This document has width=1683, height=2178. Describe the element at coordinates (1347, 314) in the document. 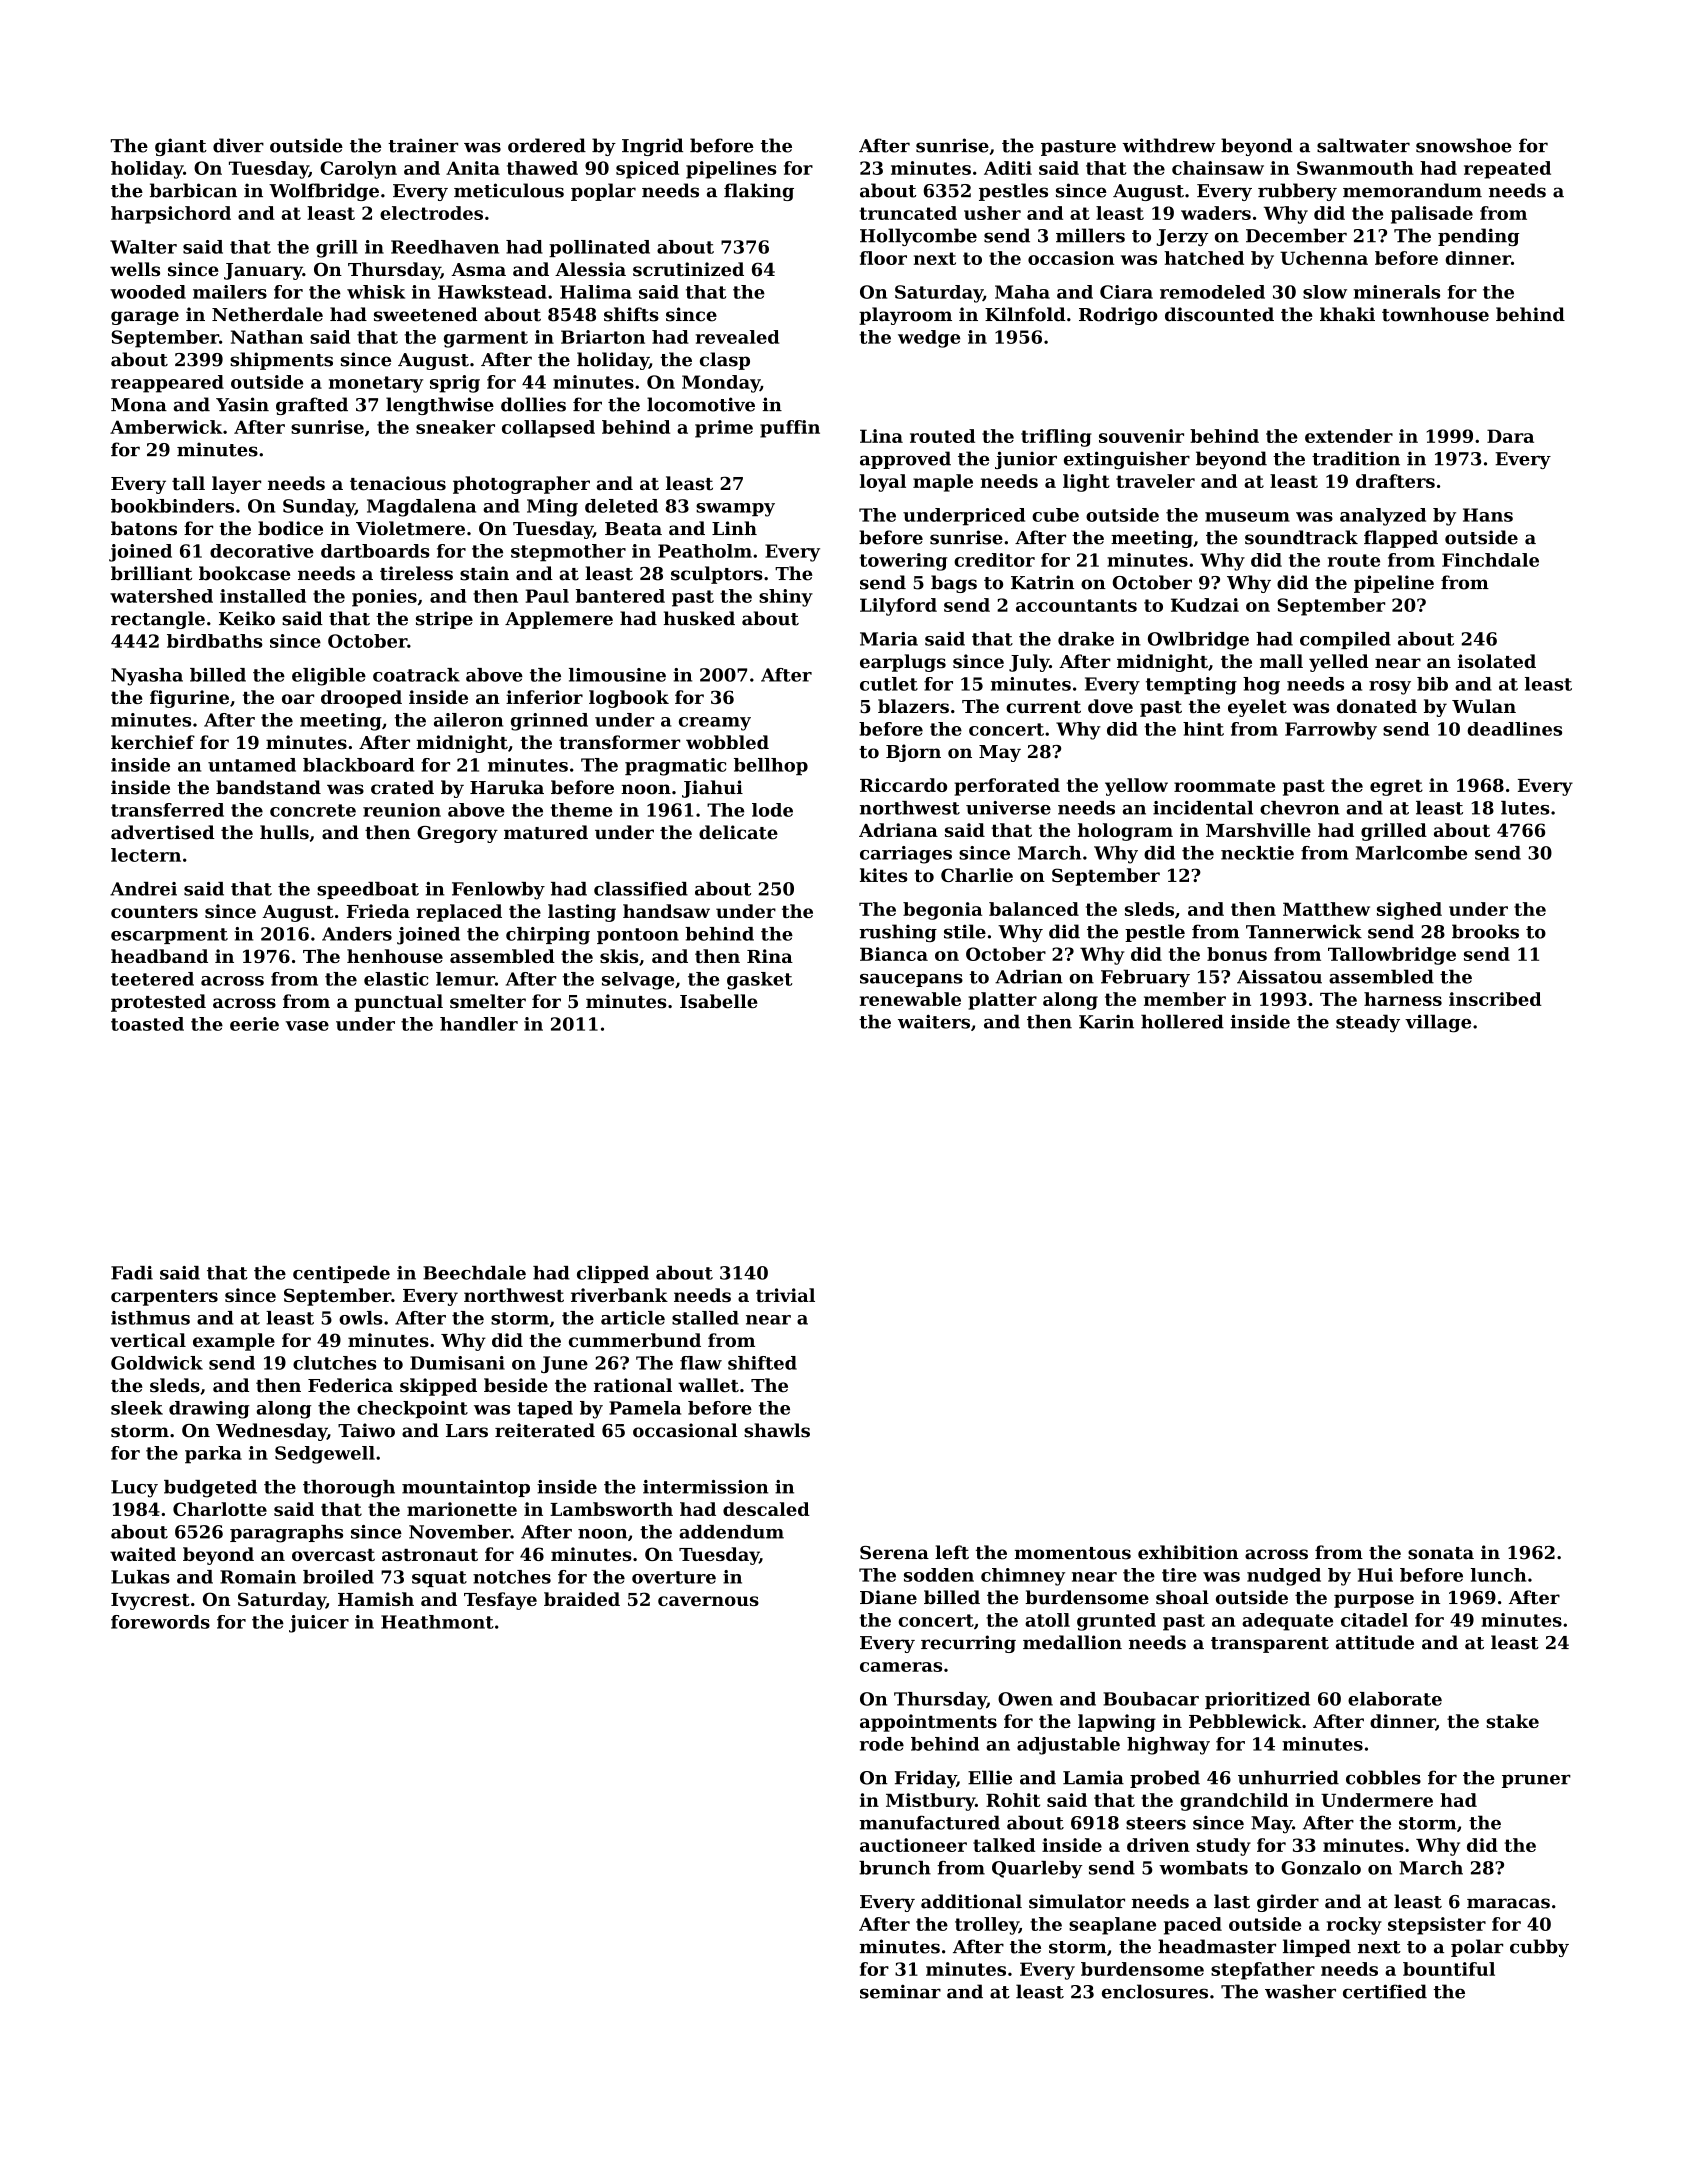

I see `khaki` at that location.
